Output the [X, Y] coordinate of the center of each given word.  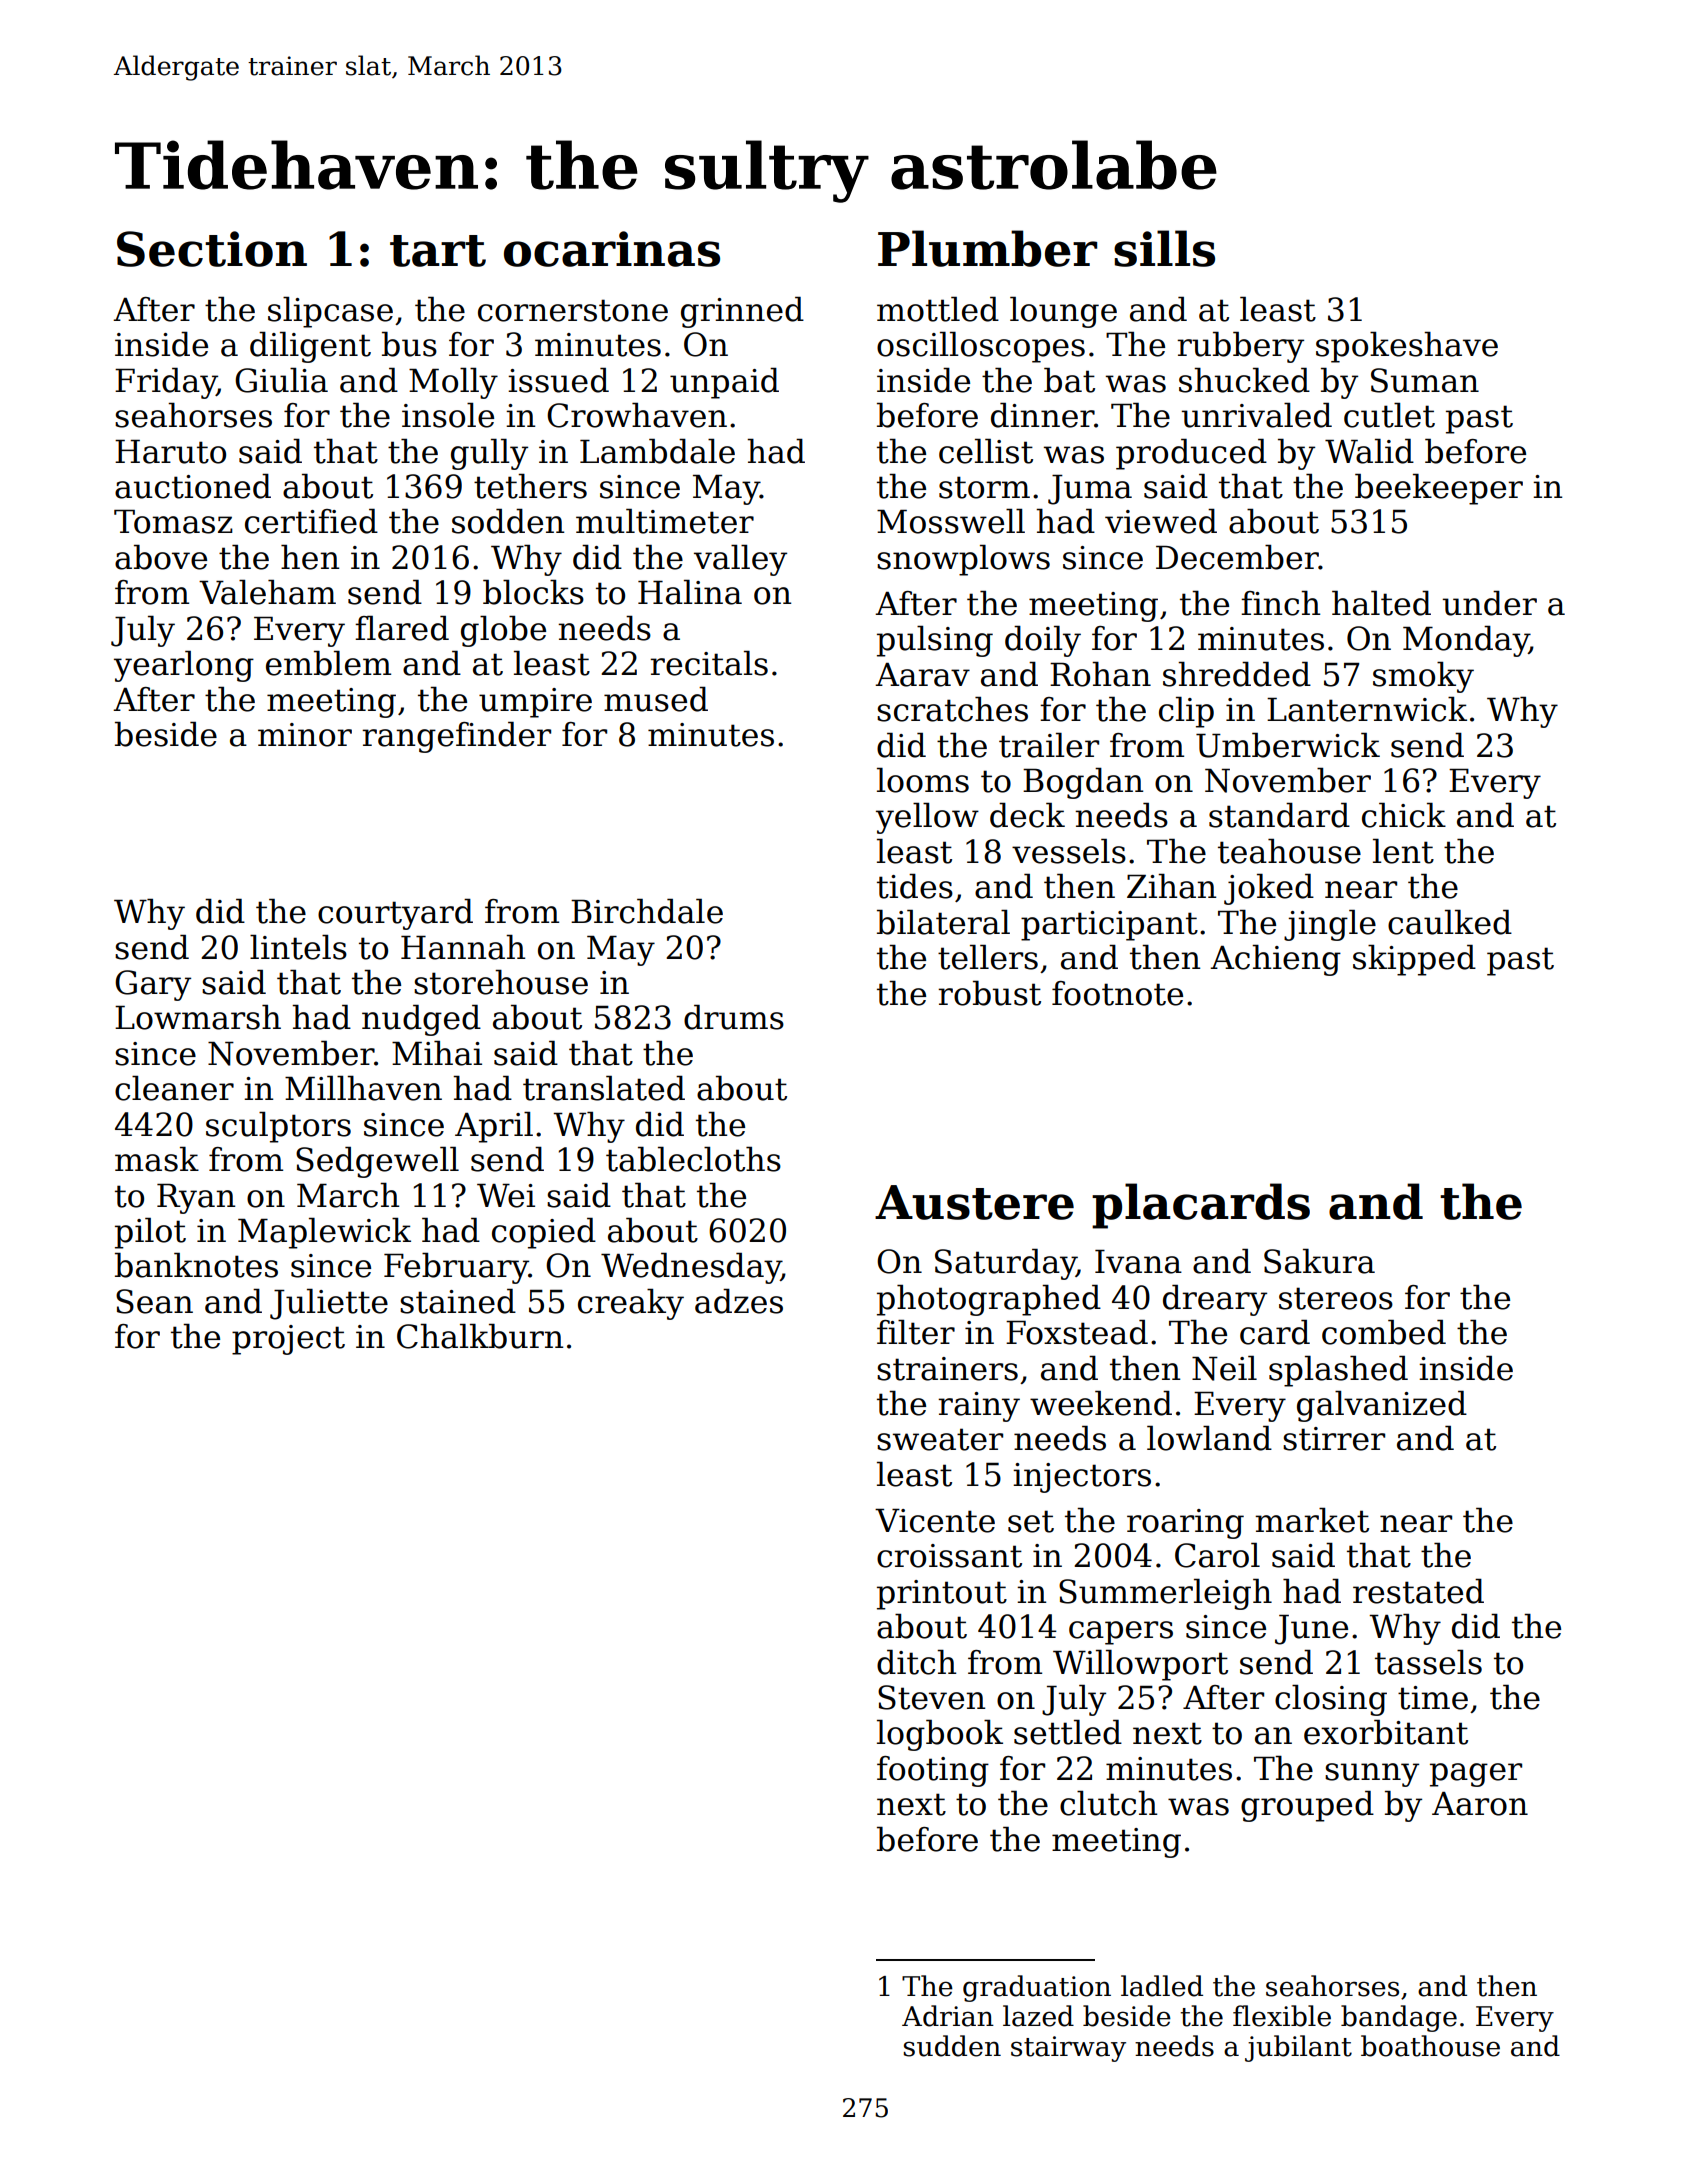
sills [1164, 248]
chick [1404, 815]
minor [305, 735]
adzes [739, 1301]
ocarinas [612, 249]
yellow [927, 818]
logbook [940, 1735]
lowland [1209, 1438]
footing [933, 1771]
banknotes [196, 1265]
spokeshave [1407, 347]
